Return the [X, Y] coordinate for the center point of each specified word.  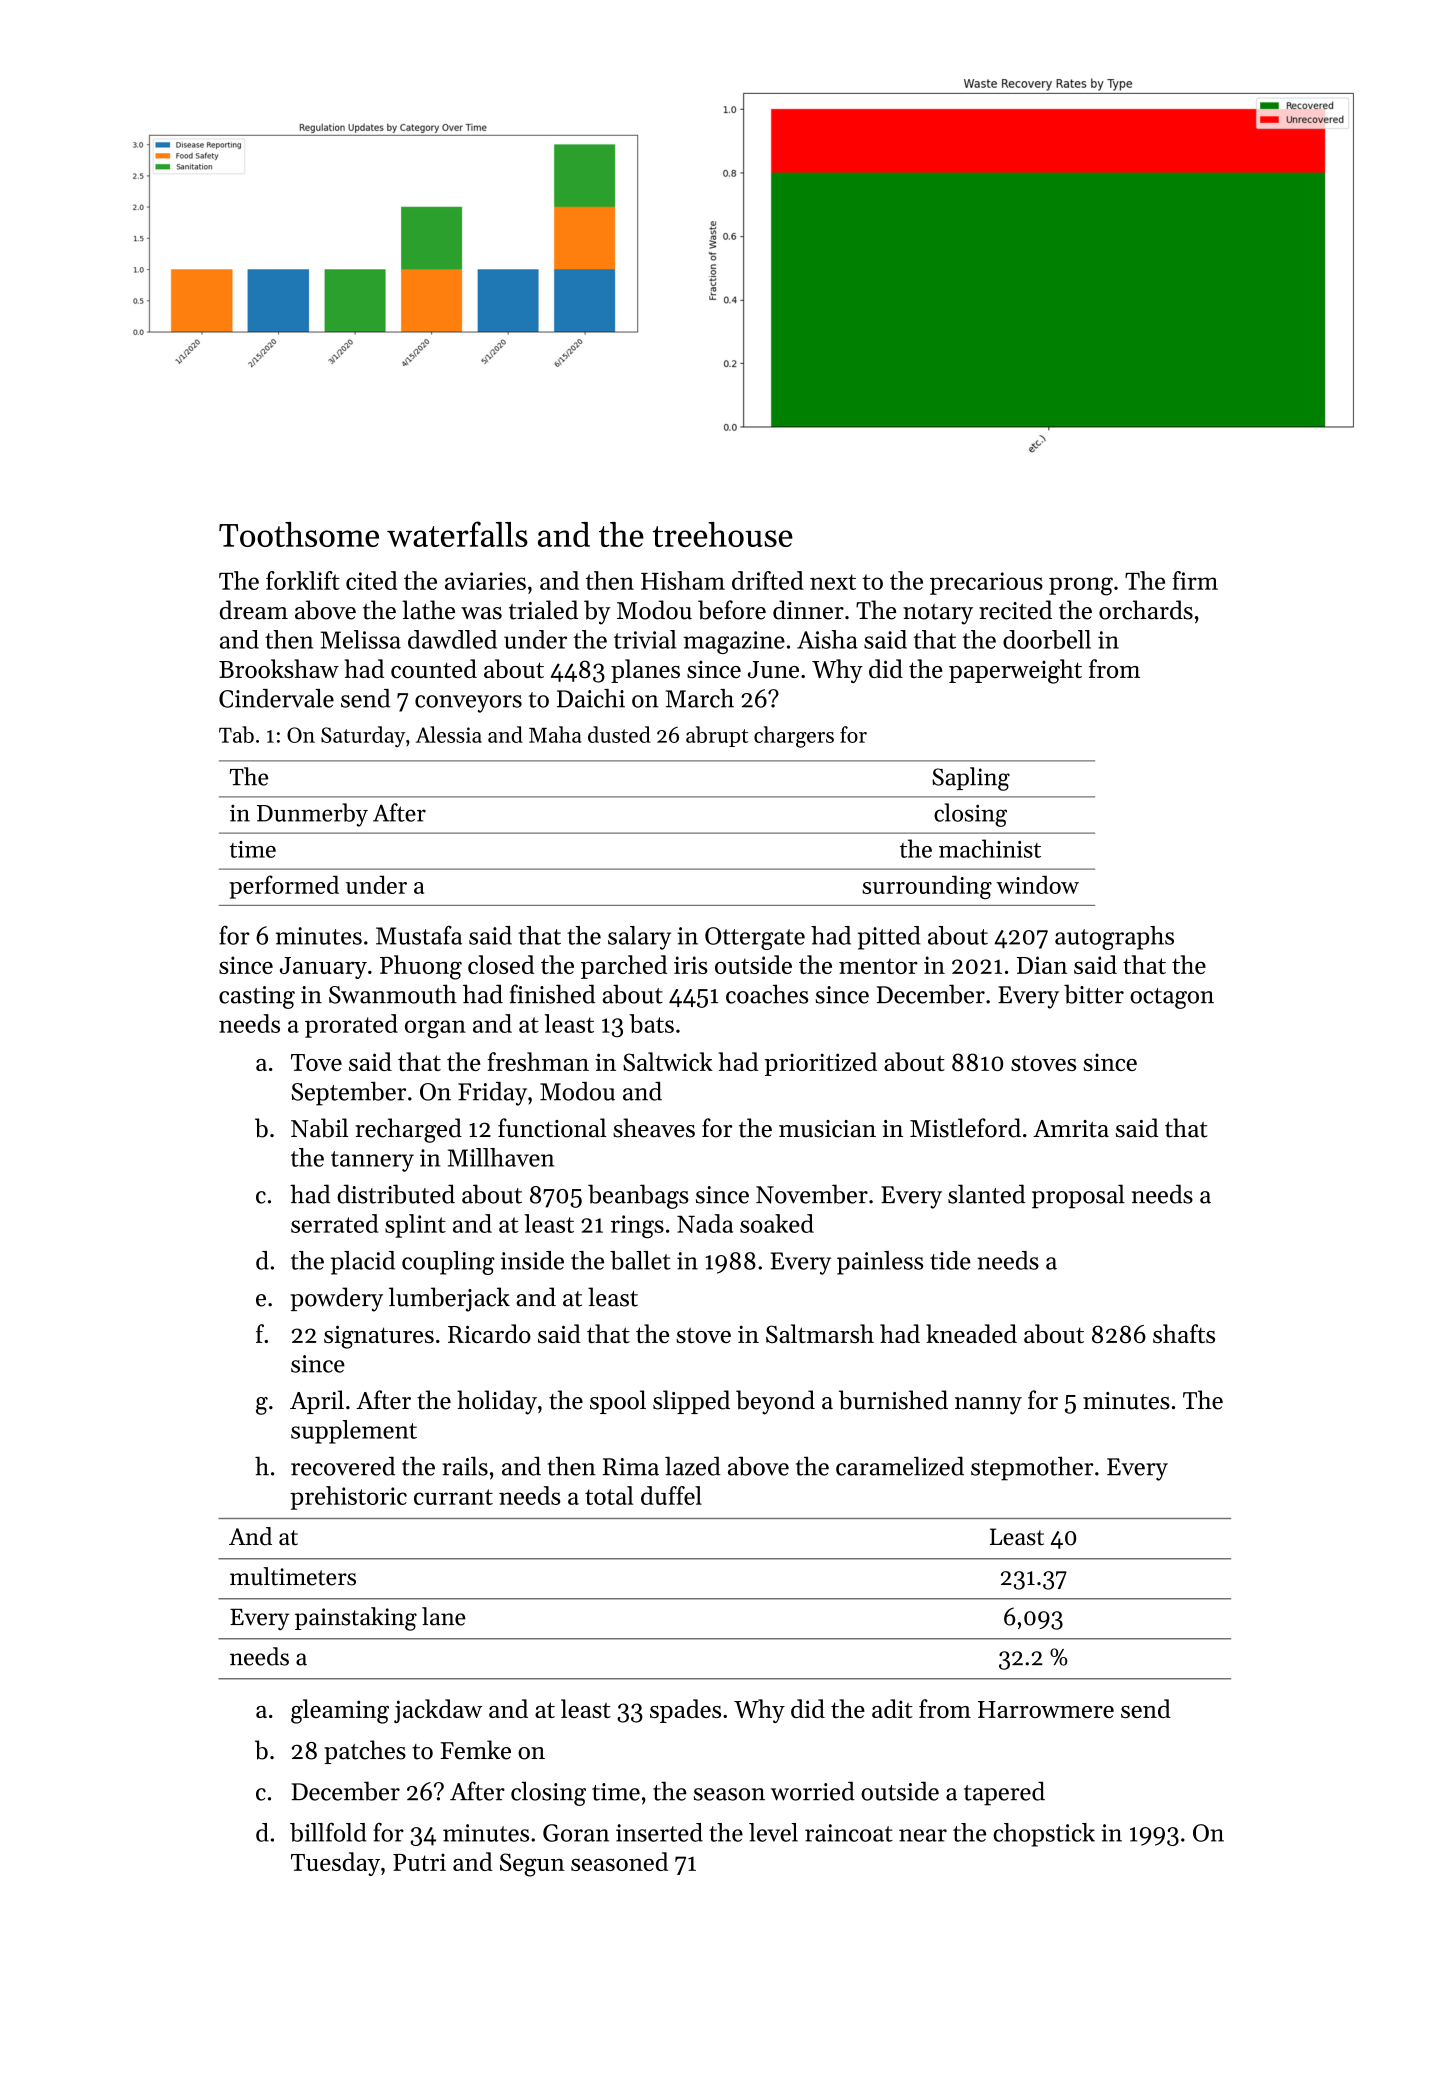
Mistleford [965, 1128]
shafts [1184, 1333]
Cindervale [276, 698]
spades [685, 1711]
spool [618, 1402]
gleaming [340, 1711]
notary [938, 614]
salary [639, 938]
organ [435, 1029]
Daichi [591, 698]
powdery [337, 1299]
